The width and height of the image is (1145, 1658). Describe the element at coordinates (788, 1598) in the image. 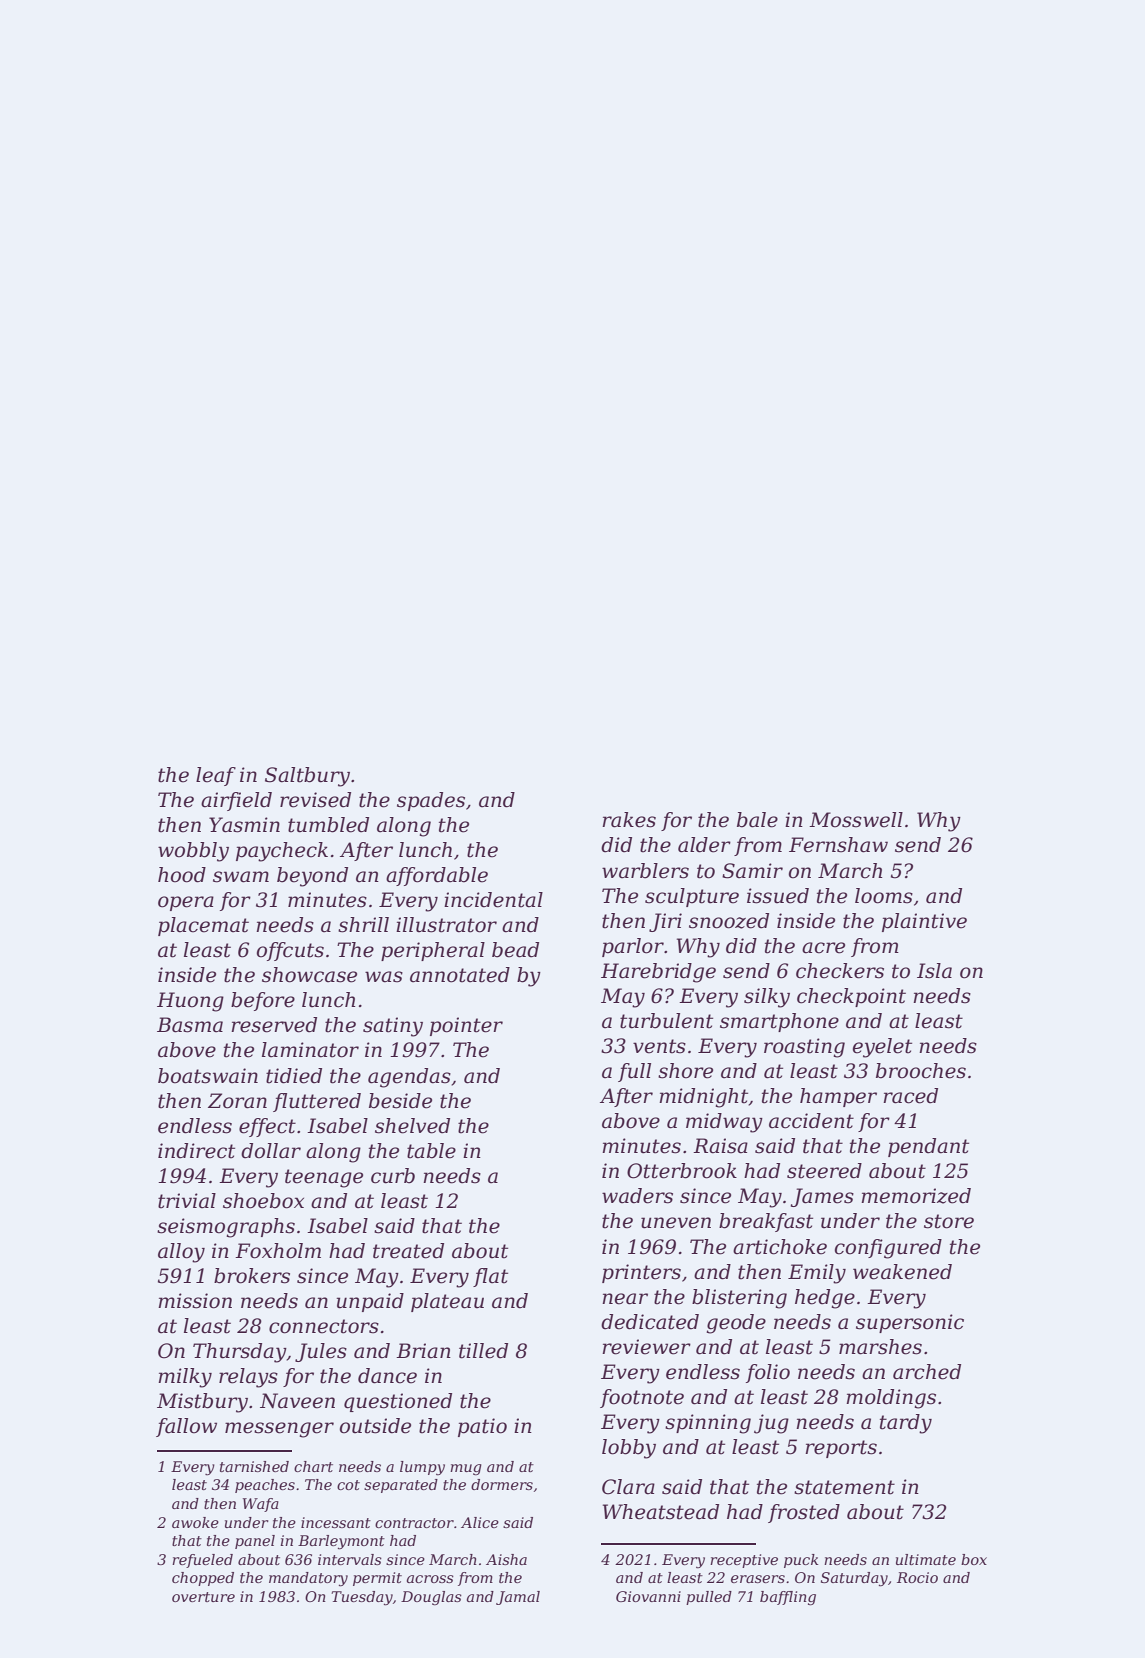

I see `baffling` at that location.
